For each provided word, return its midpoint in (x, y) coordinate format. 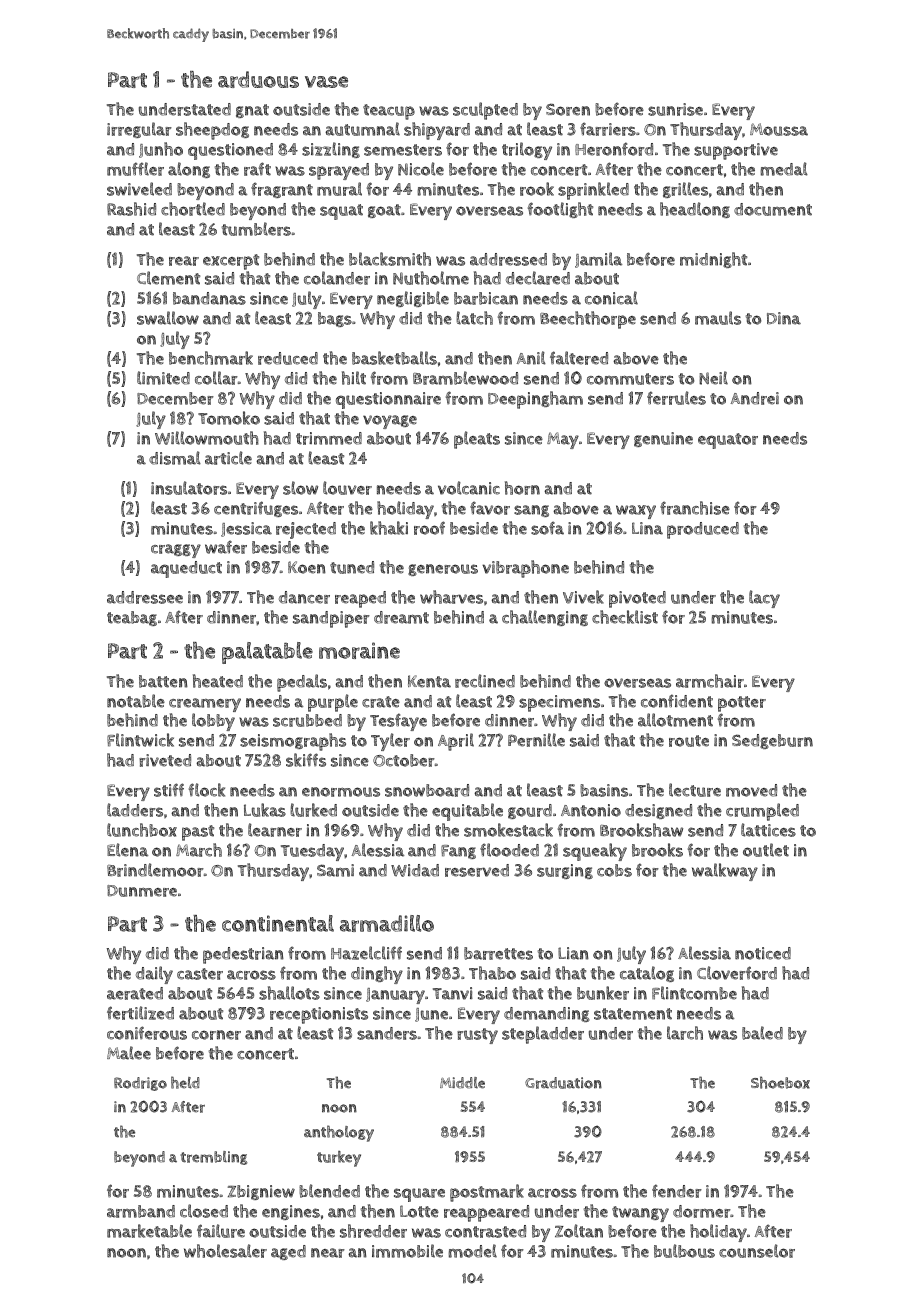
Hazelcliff (366, 953)
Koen (307, 567)
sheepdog (212, 131)
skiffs (306, 760)
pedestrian (243, 955)
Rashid (131, 209)
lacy (764, 599)
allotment (675, 720)
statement (633, 1014)
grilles (685, 190)
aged (288, 1252)
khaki (389, 528)
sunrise (675, 109)
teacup (389, 112)
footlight (560, 210)
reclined (485, 681)
